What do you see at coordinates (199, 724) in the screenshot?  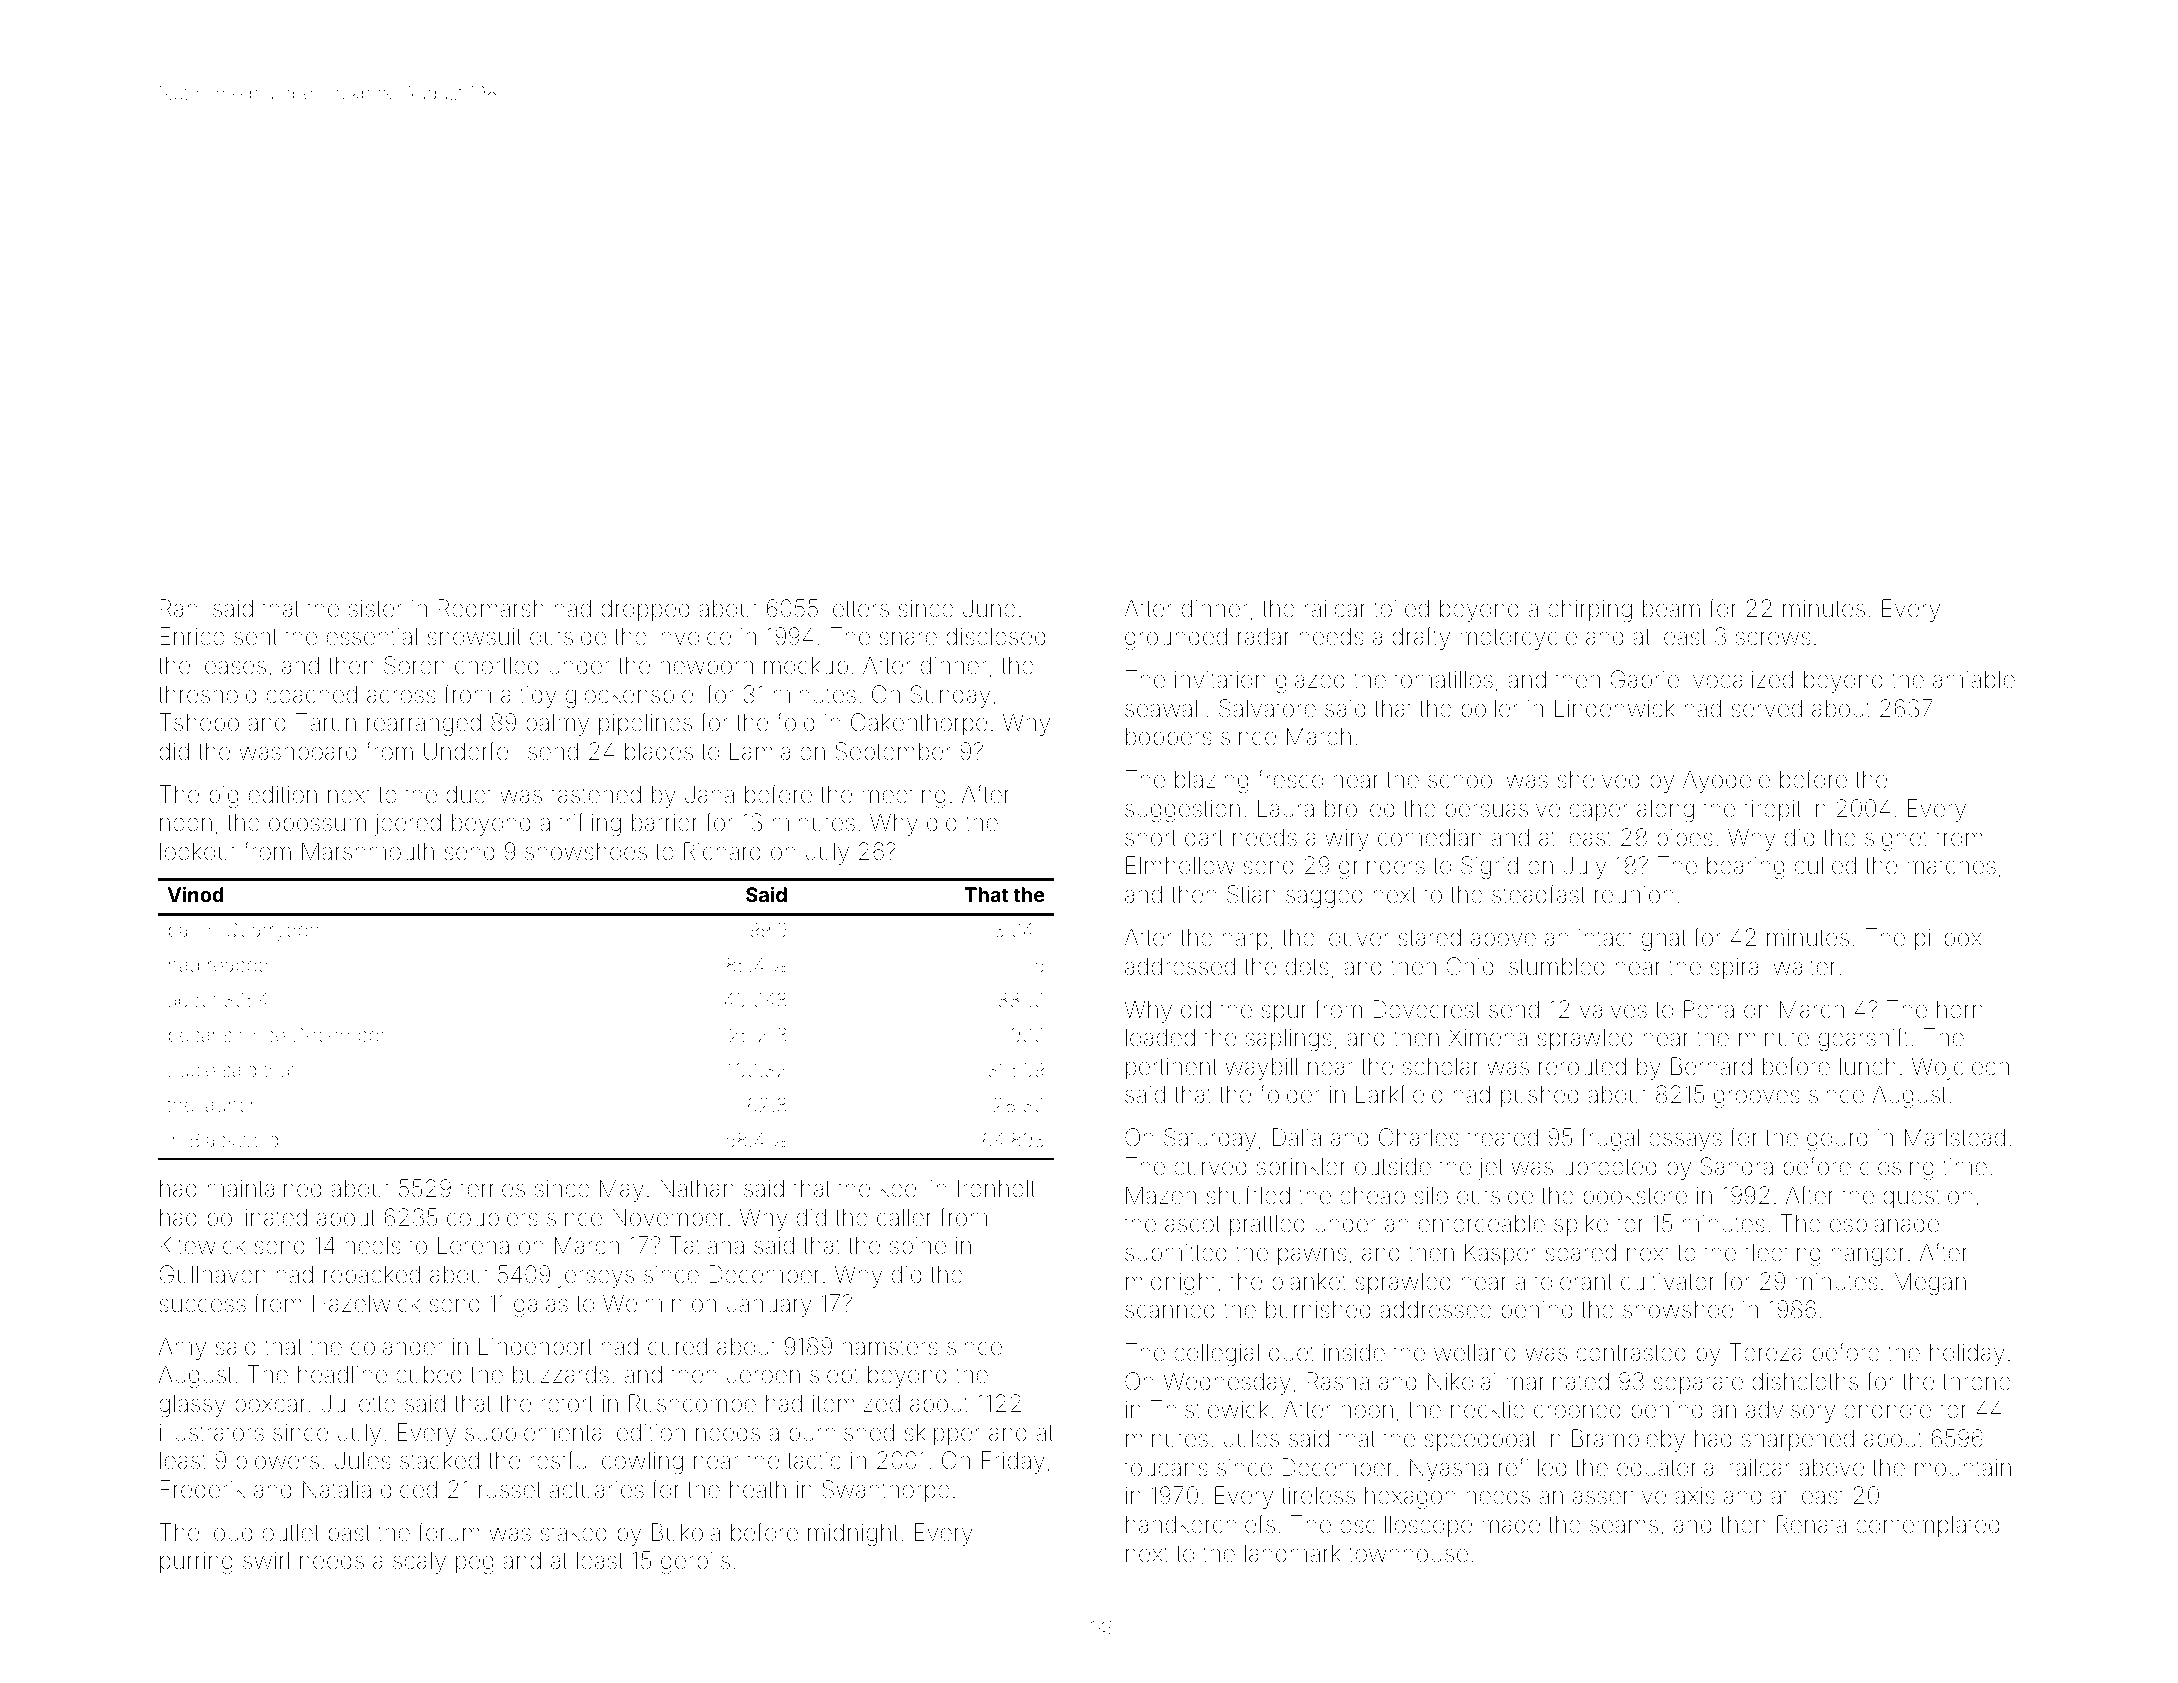 I see `Tshepo` at bounding box center [199, 724].
